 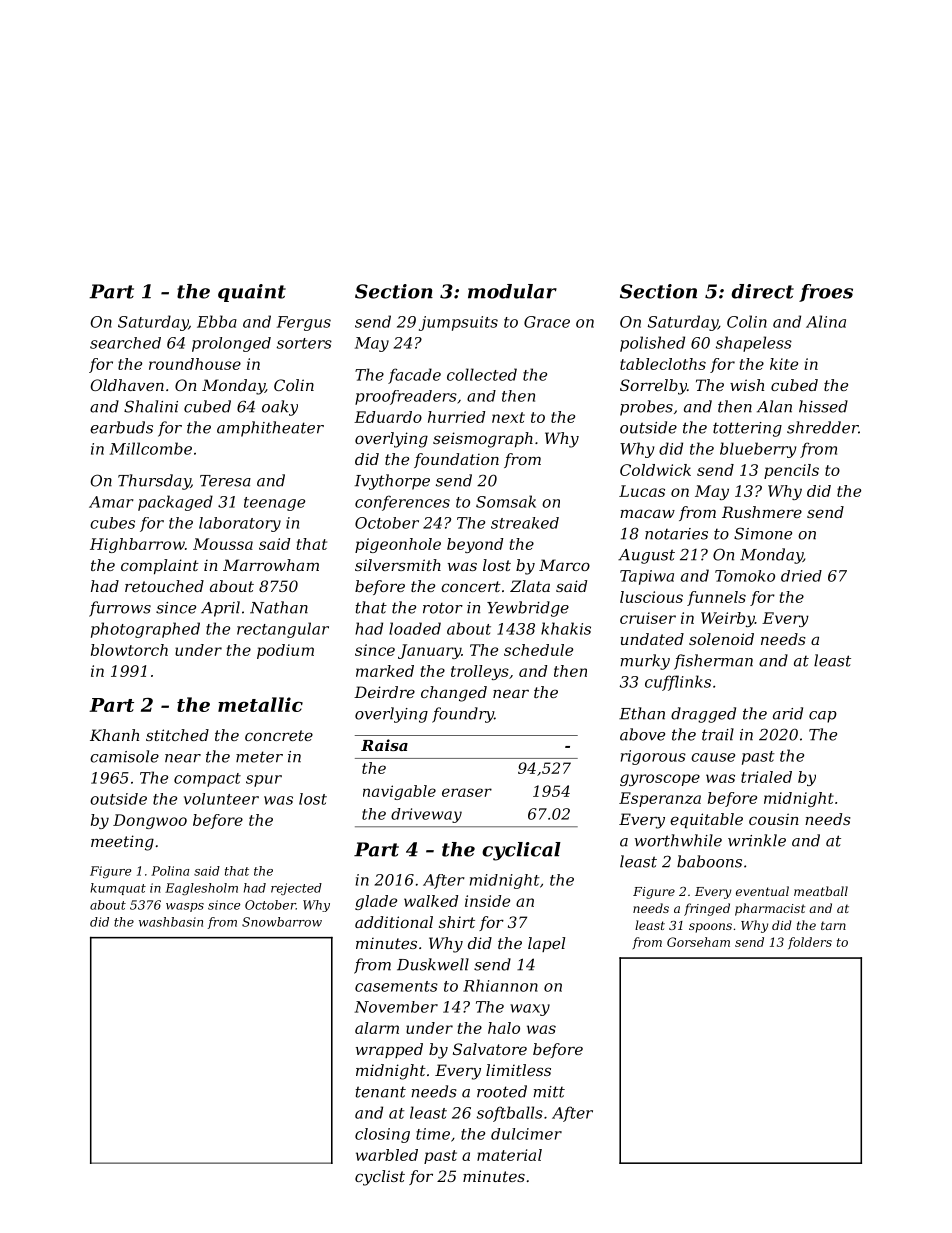 I want to click on warbled, so click(x=387, y=1155).
